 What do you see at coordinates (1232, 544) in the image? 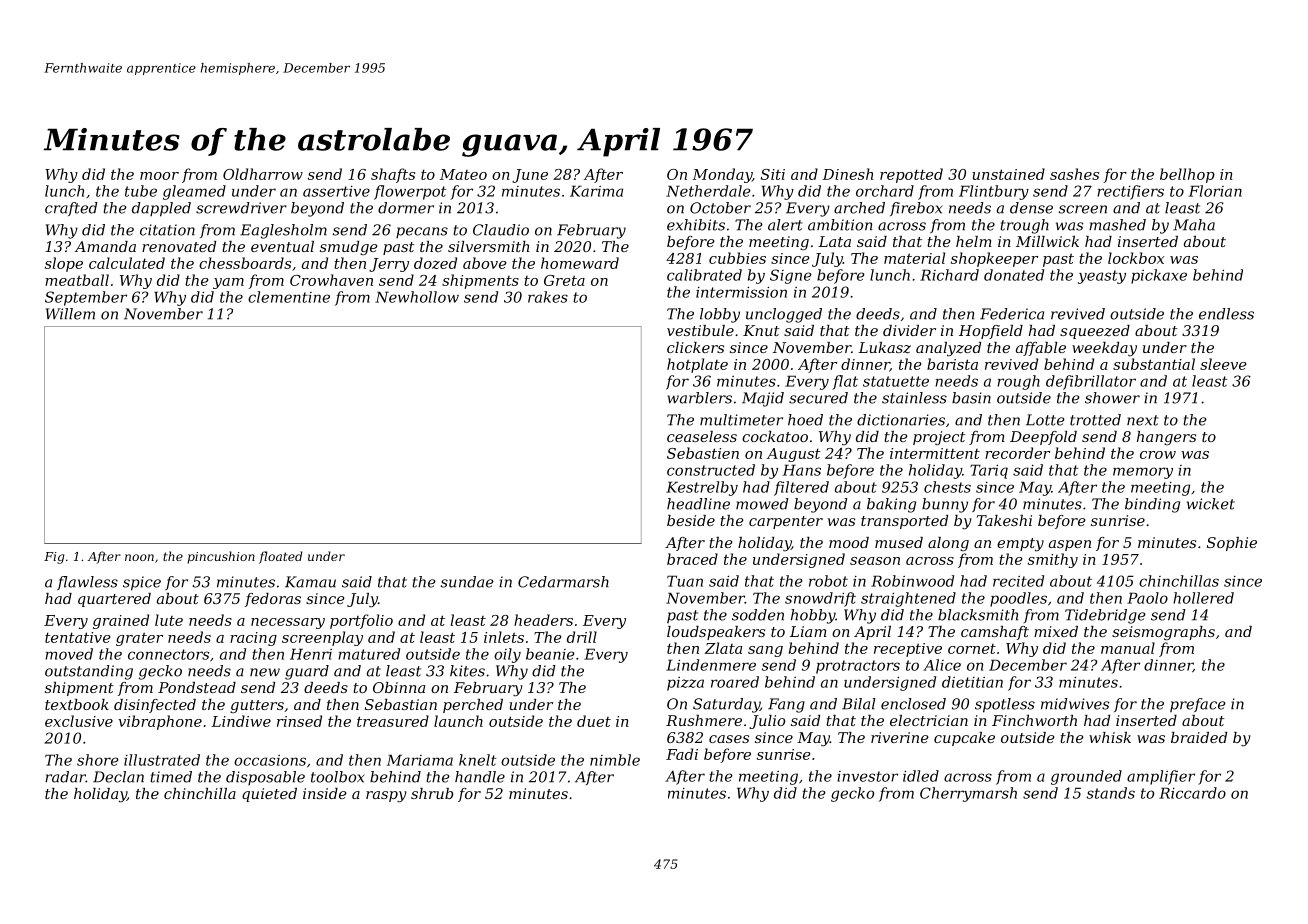
I see `Sophie` at bounding box center [1232, 544].
